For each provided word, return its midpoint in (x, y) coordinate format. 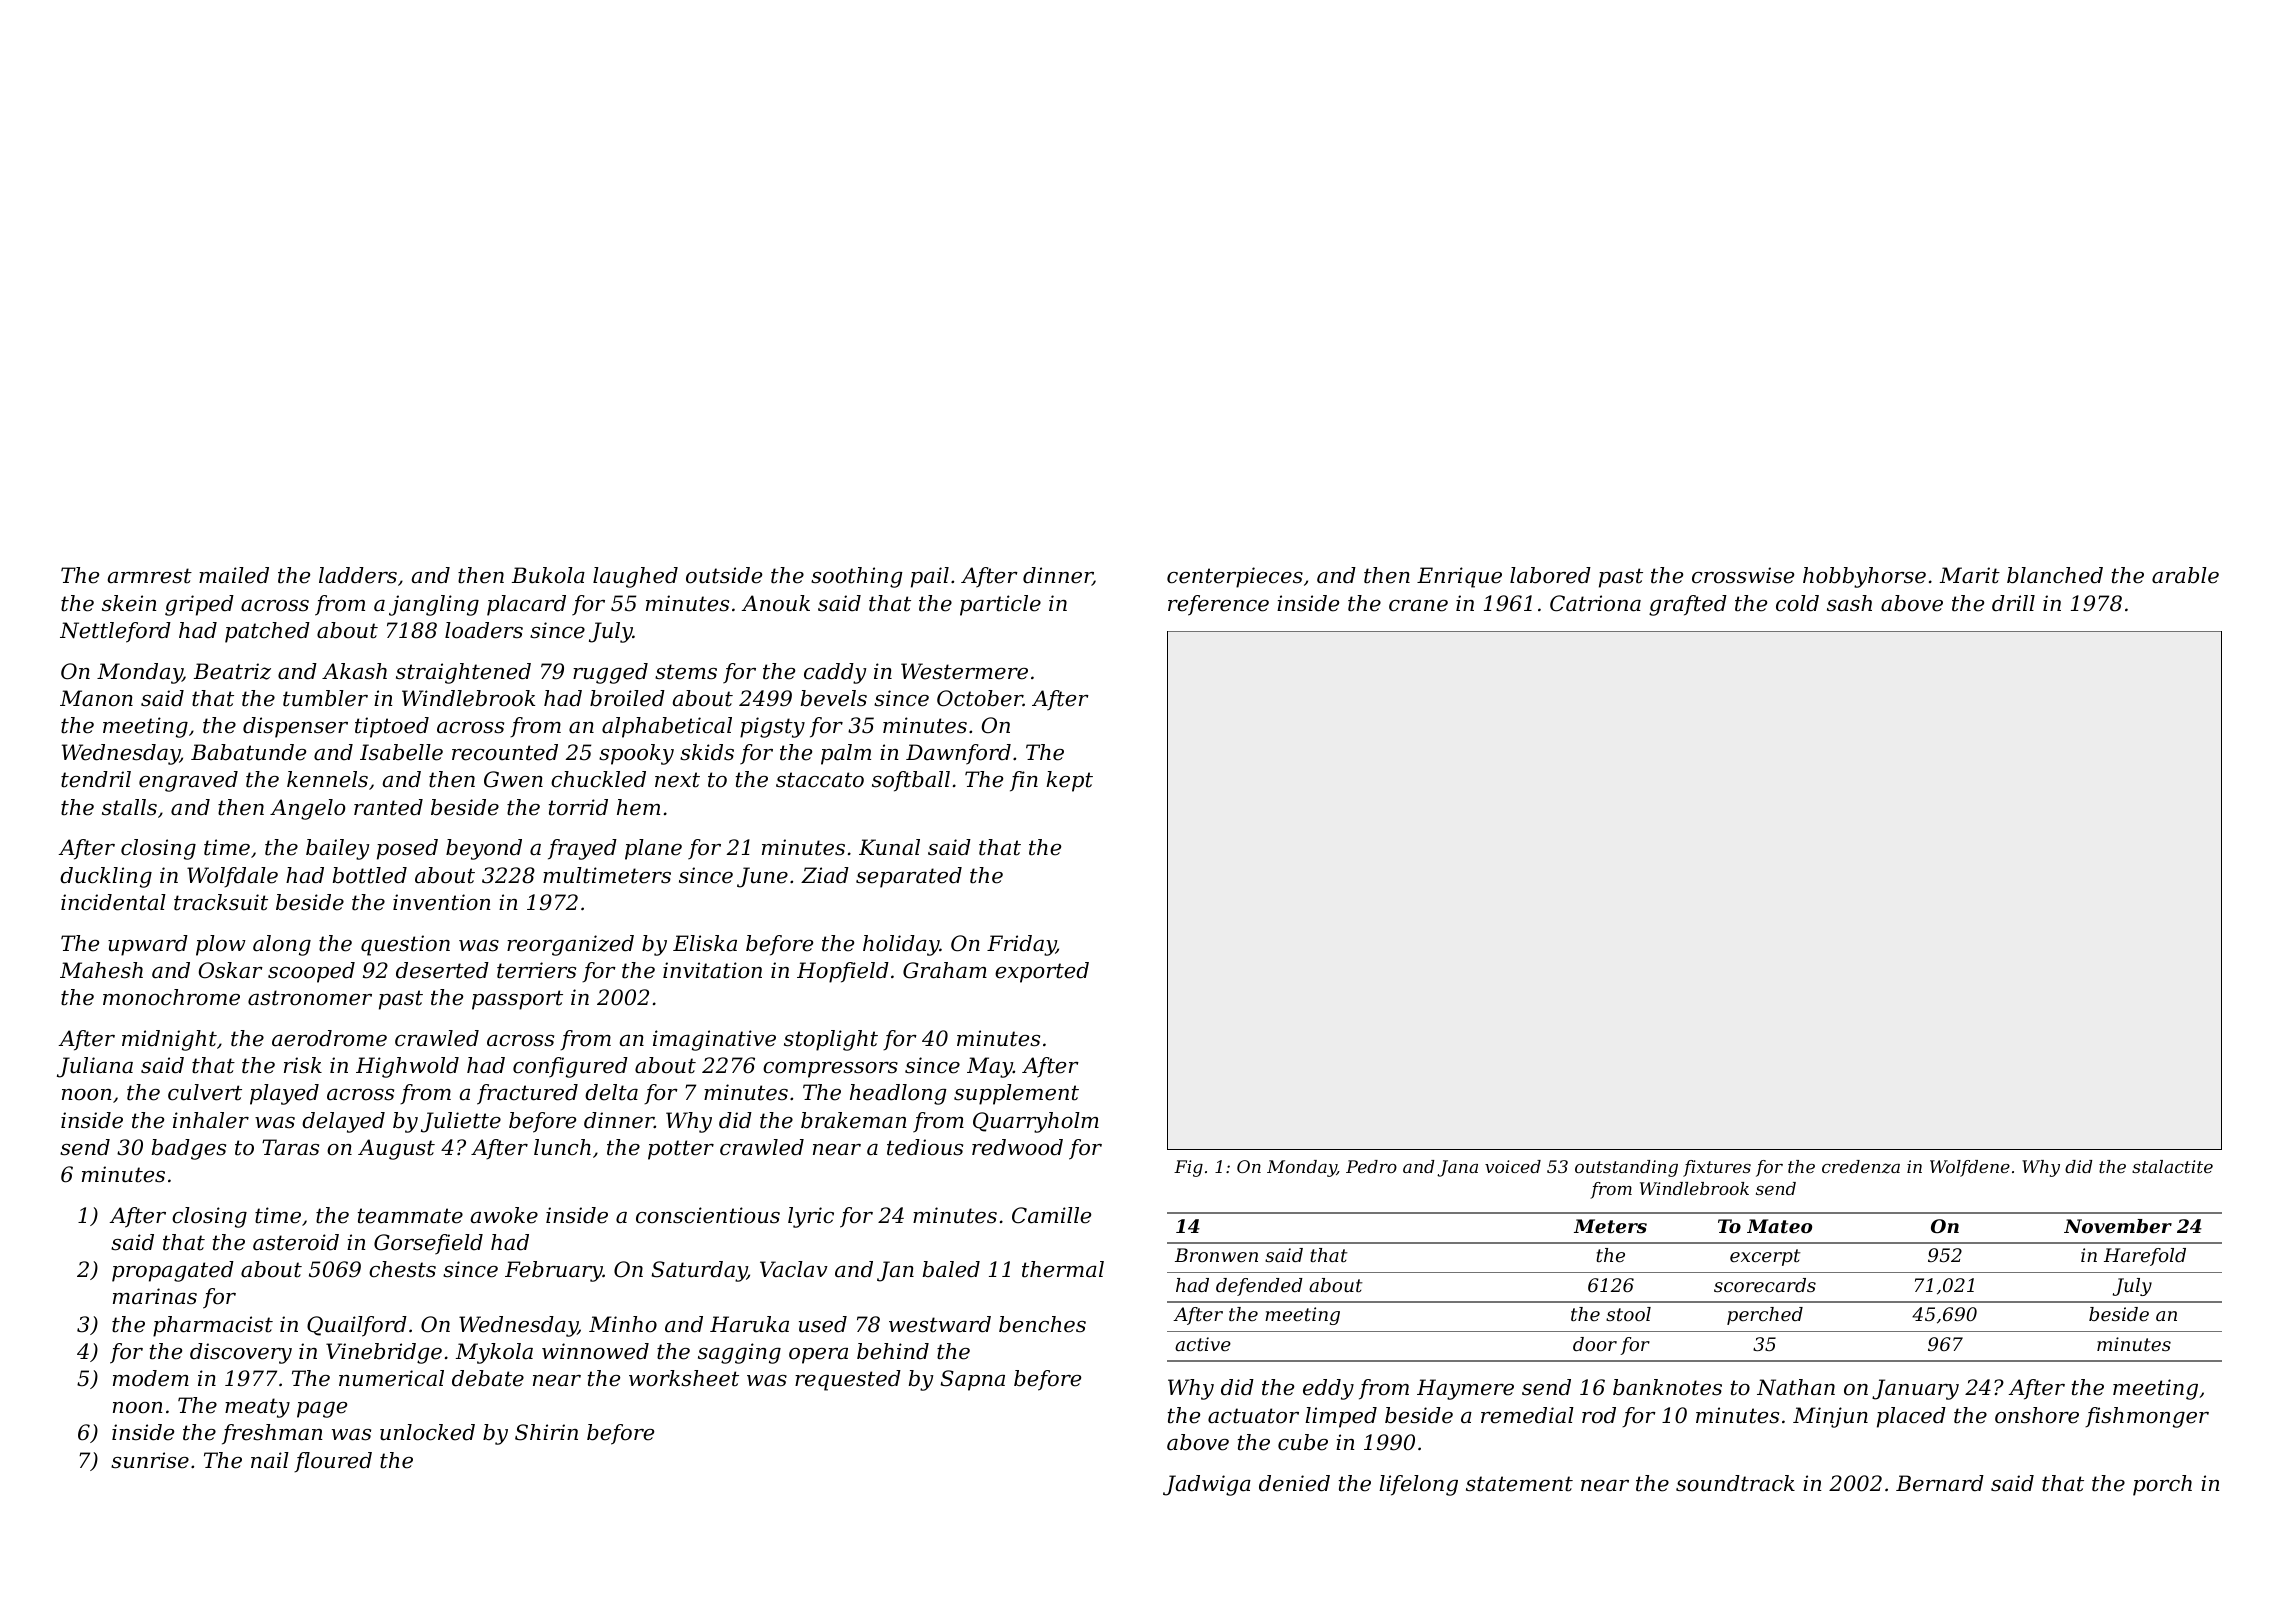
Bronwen (1216, 1255)
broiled (627, 698)
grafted (1688, 605)
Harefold (2145, 1257)
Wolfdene (1970, 1168)
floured (333, 1462)
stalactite (2172, 1166)
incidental (113, 902)
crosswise (1743, 575)
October (980, 698)
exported (1042, 972)
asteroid (296, 1242)
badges (189, 1149)
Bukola (548, 575)
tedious (925, 1147)
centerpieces (1235, 577)
